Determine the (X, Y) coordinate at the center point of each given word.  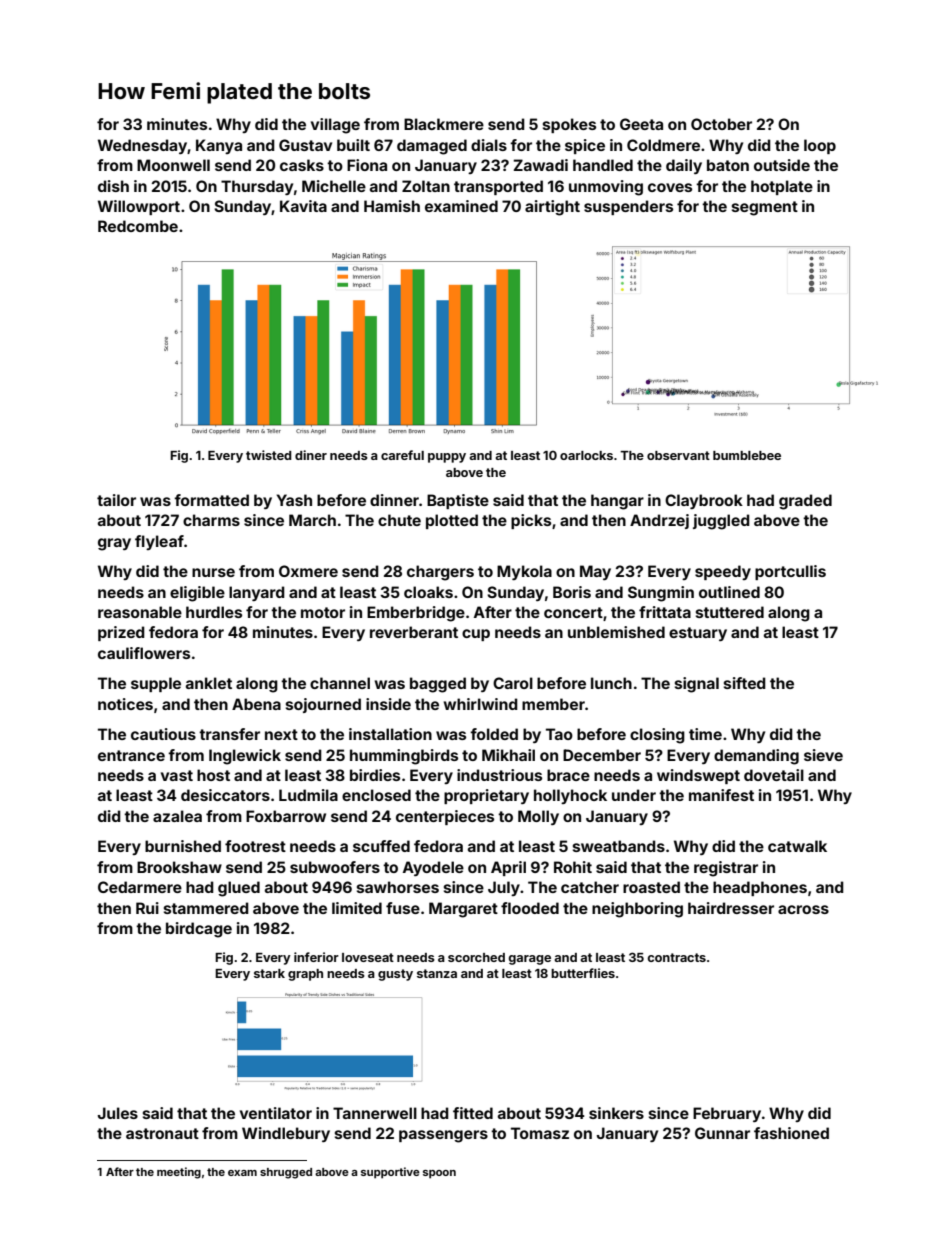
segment (765, 208)
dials (489, 145)
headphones (760, 888)
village (335, 126)
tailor (116, 500)
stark (269, 973)
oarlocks (586, 455)
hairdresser (731, 908)
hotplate (782, 187)
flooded (530, 908)
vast (177, 775)
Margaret (463, 910)
